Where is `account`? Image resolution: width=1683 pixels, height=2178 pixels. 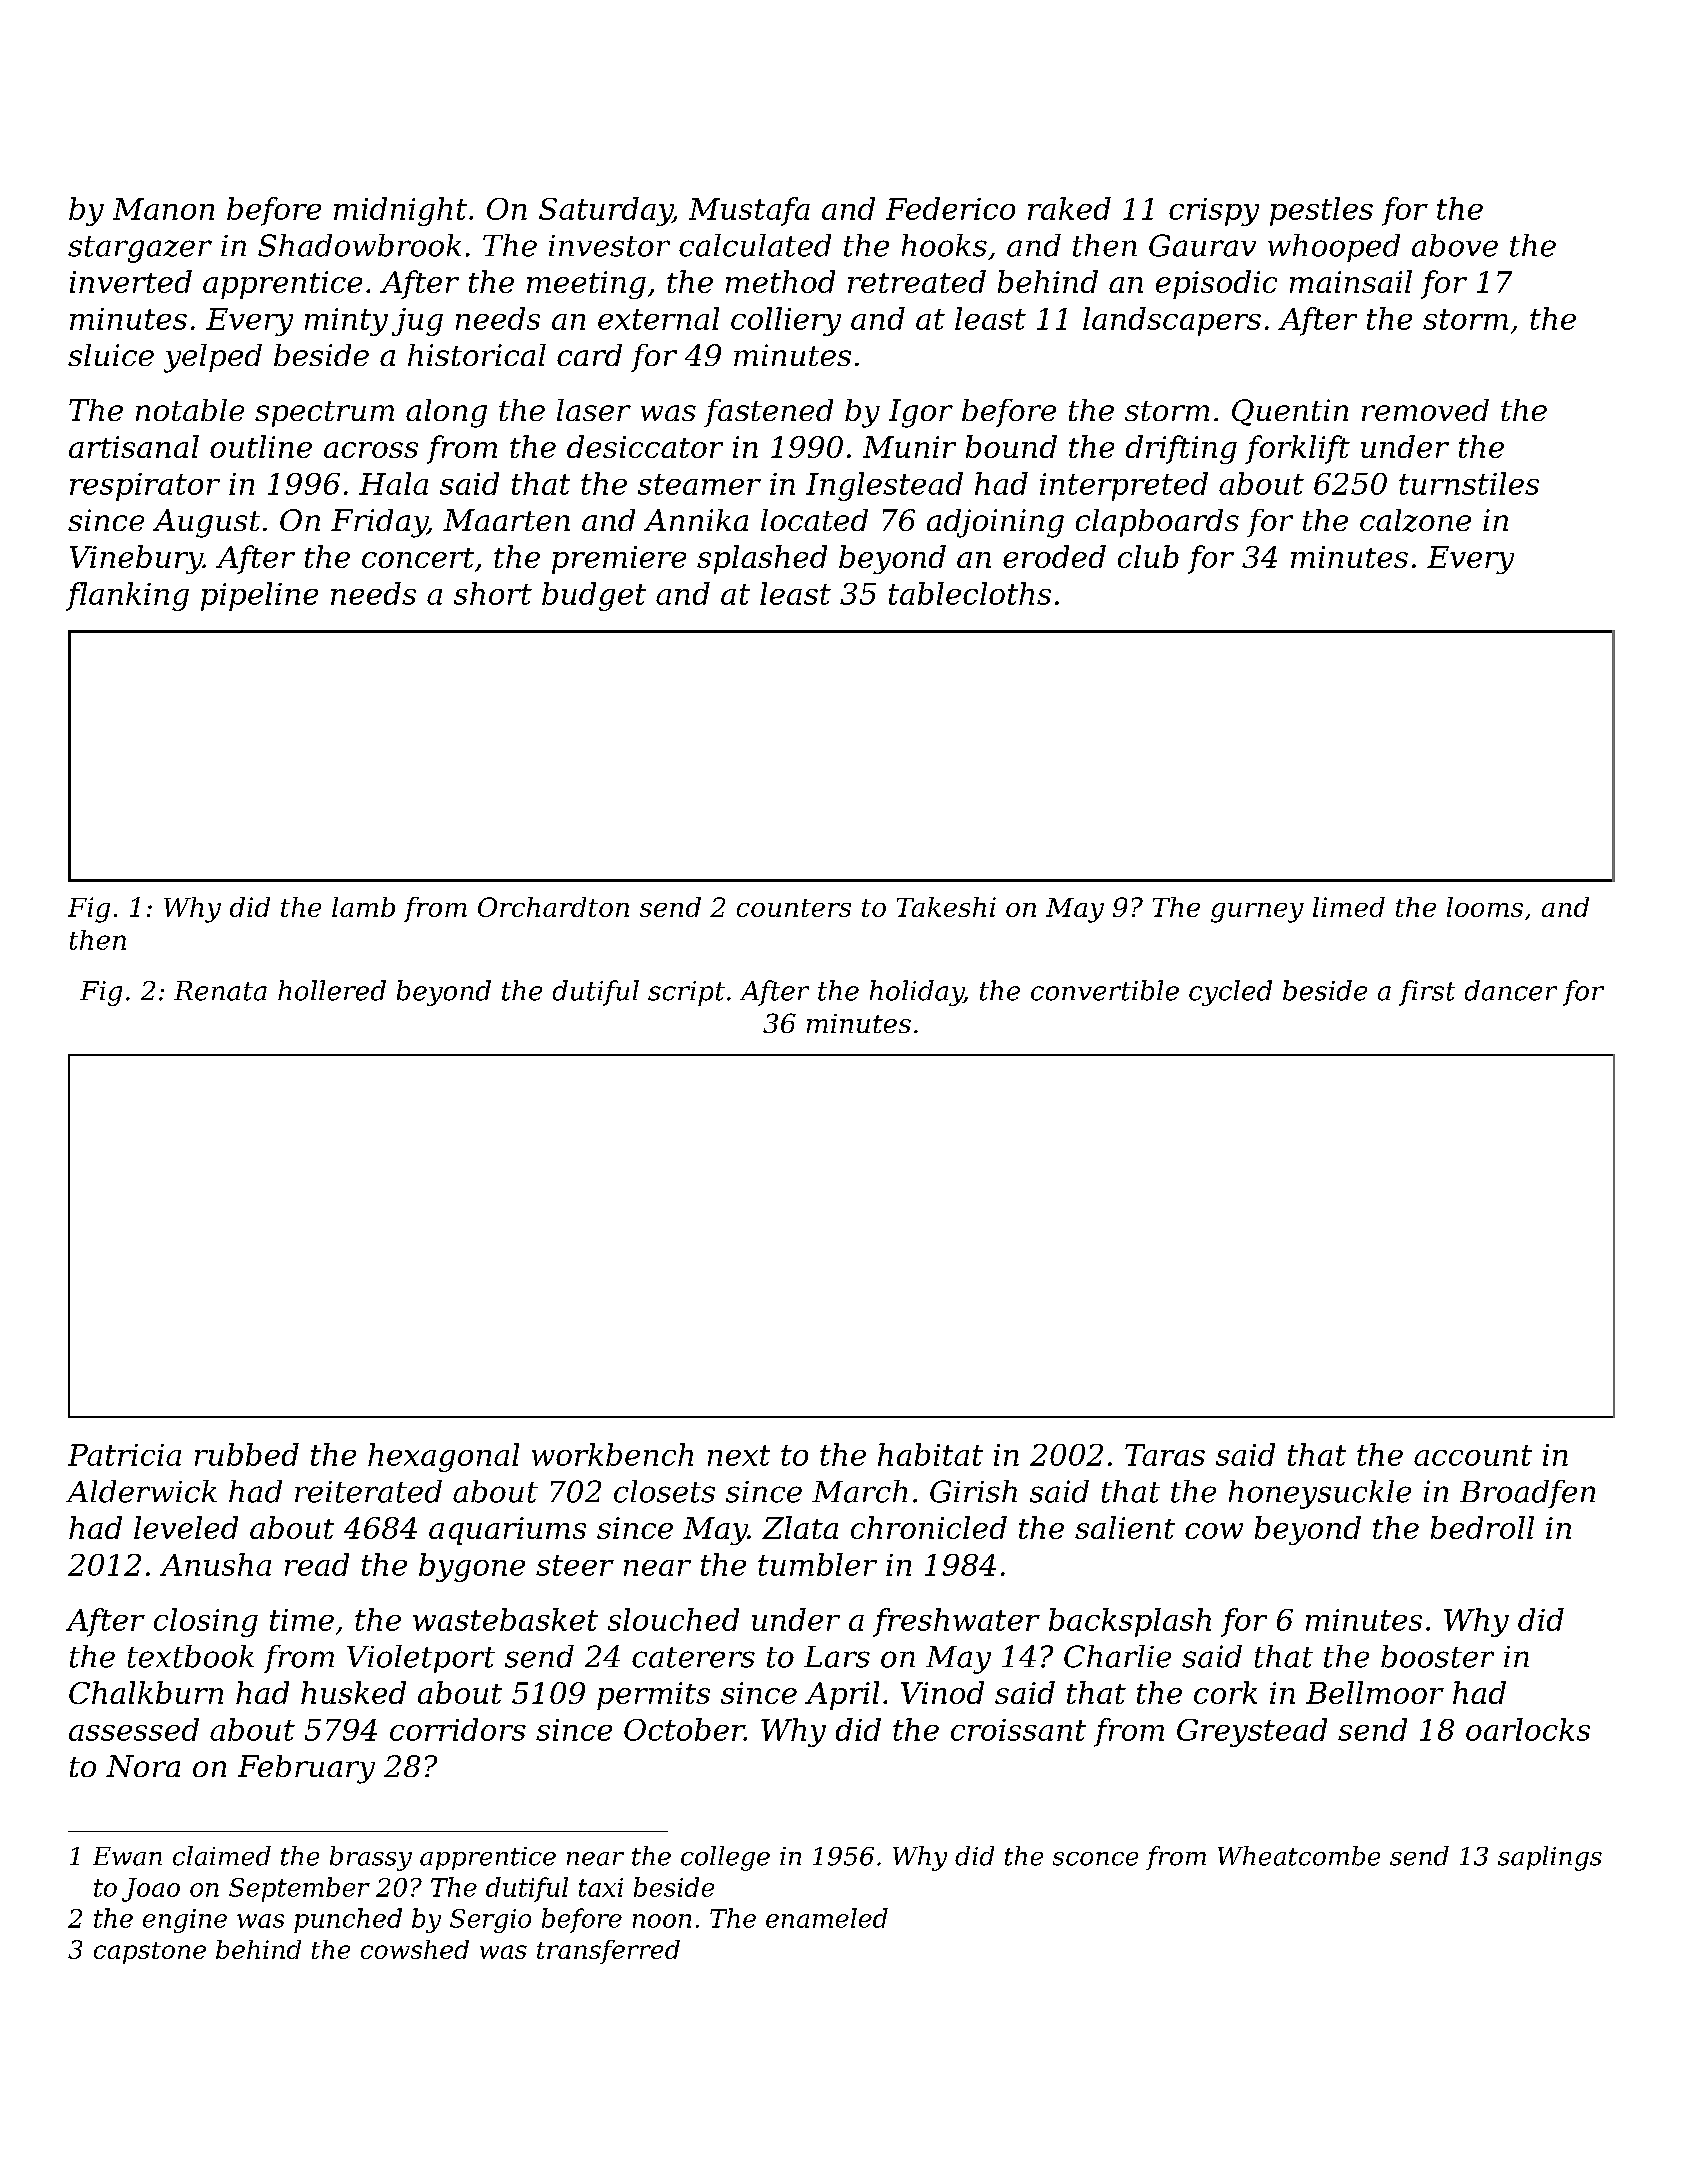
account is located at coordinates (1473, 1455).
